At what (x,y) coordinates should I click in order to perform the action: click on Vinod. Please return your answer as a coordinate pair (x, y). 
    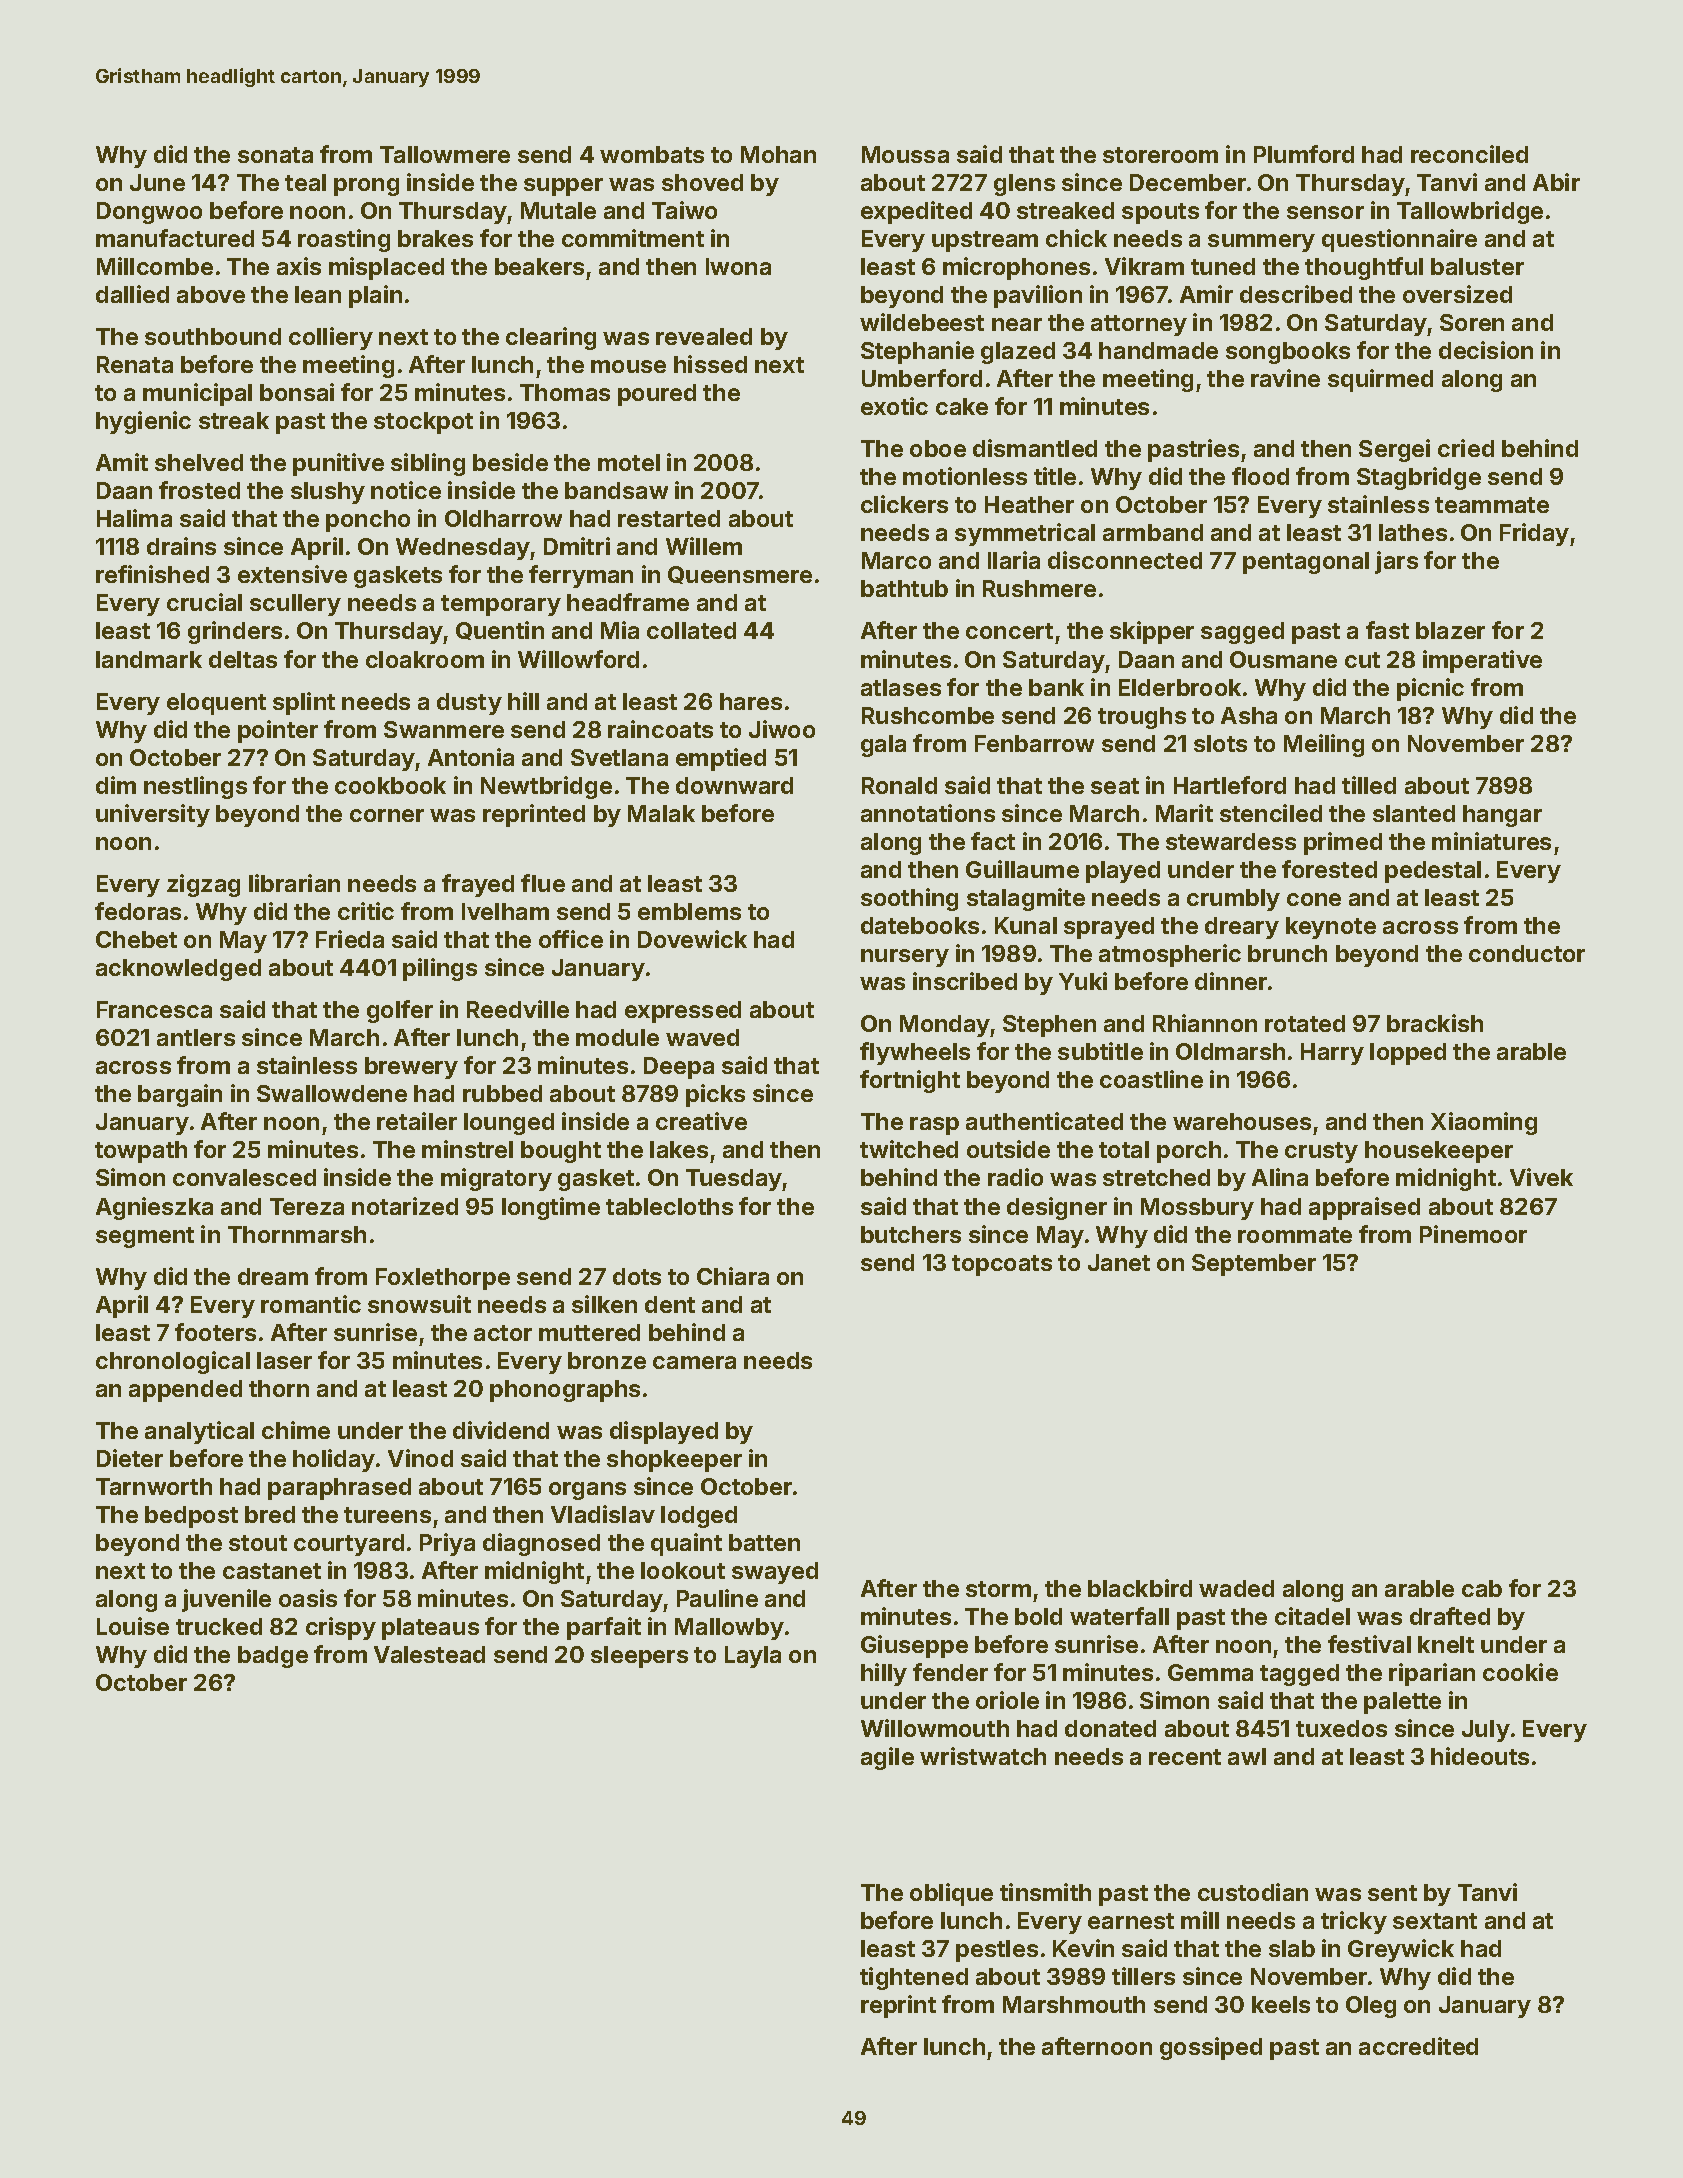
    Looking at the image, I should click on (420, 1458).
